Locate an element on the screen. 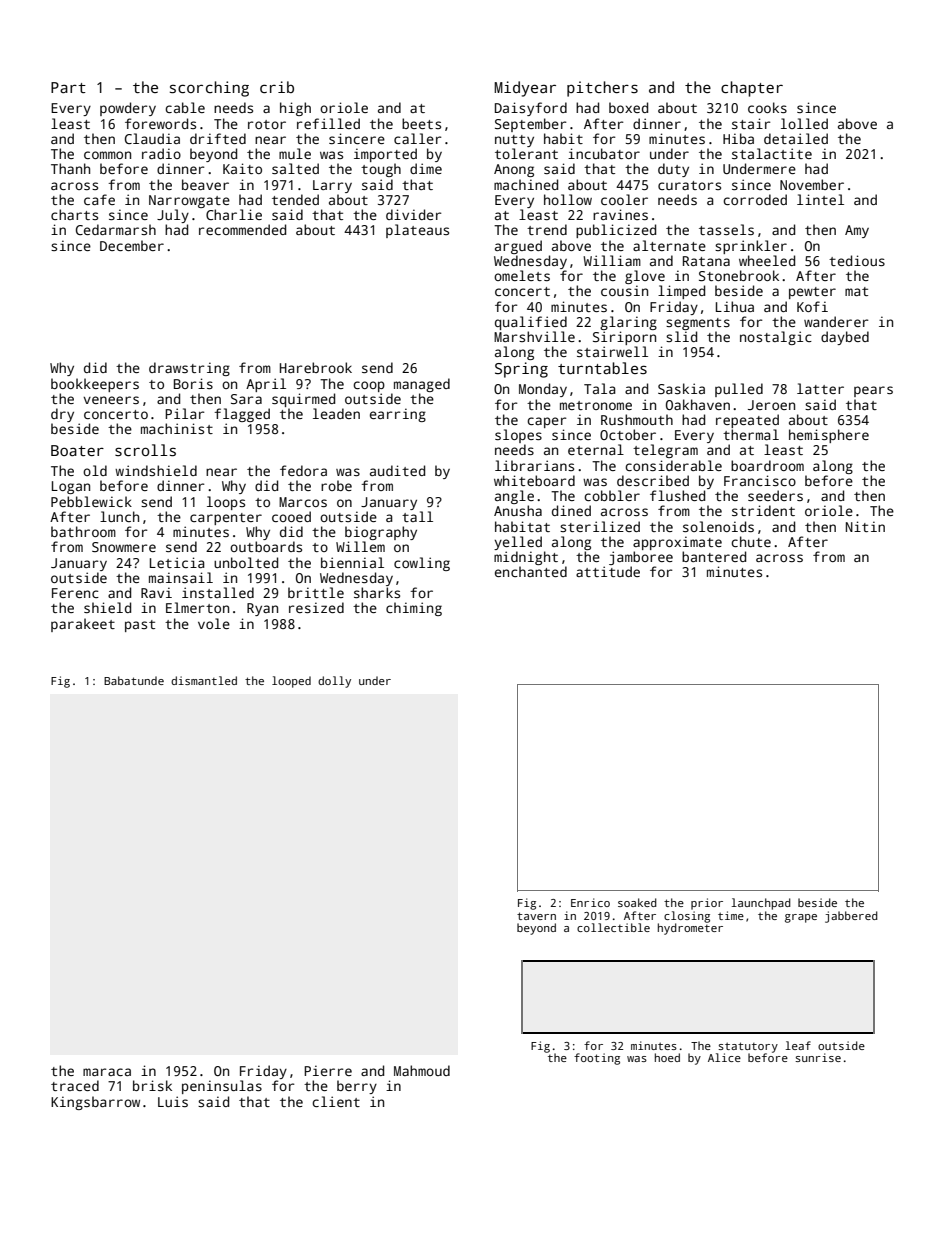  maraca is located at coordinates (107, 1072).
